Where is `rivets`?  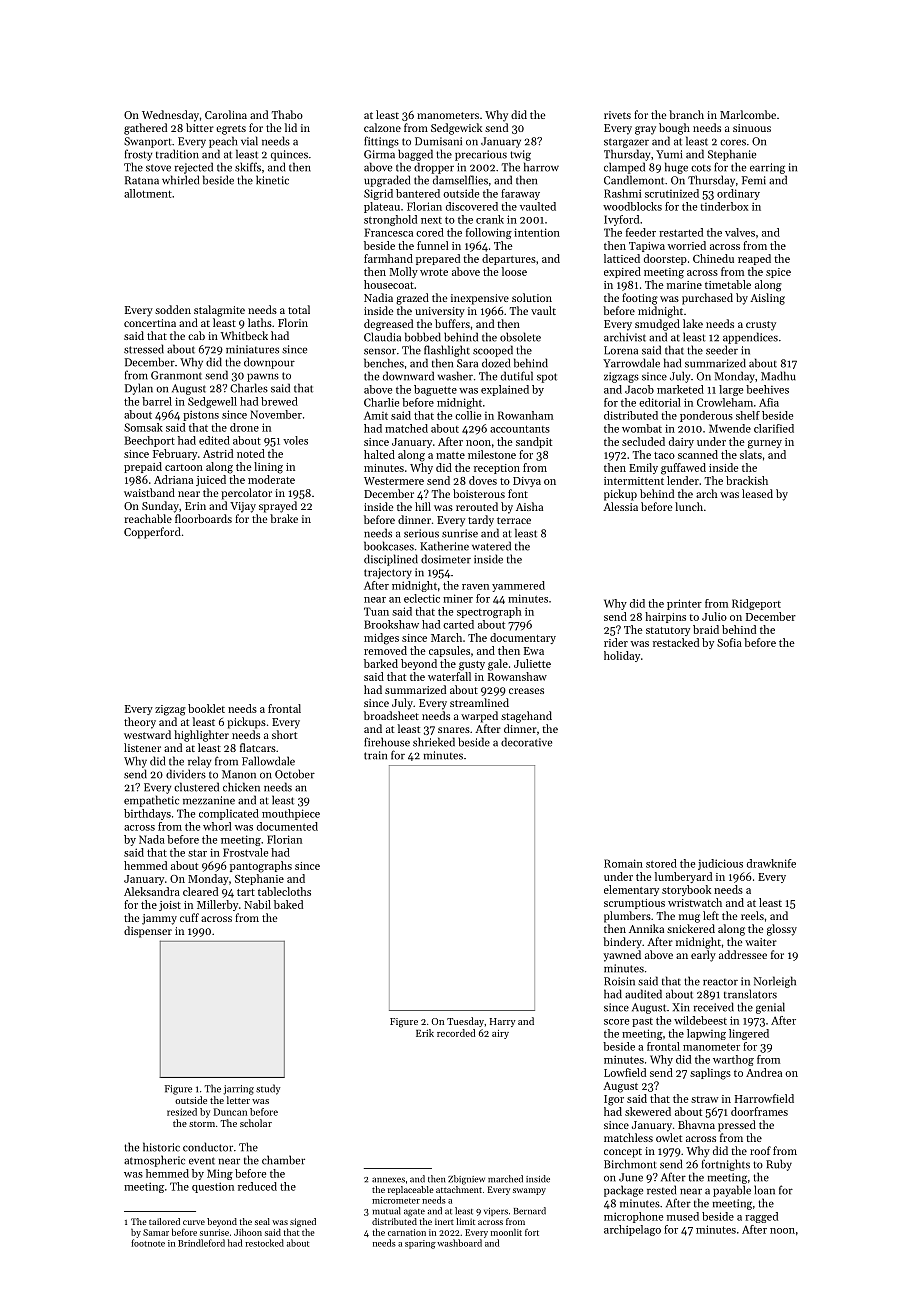 rivets is located at coordinates (617, 115).
